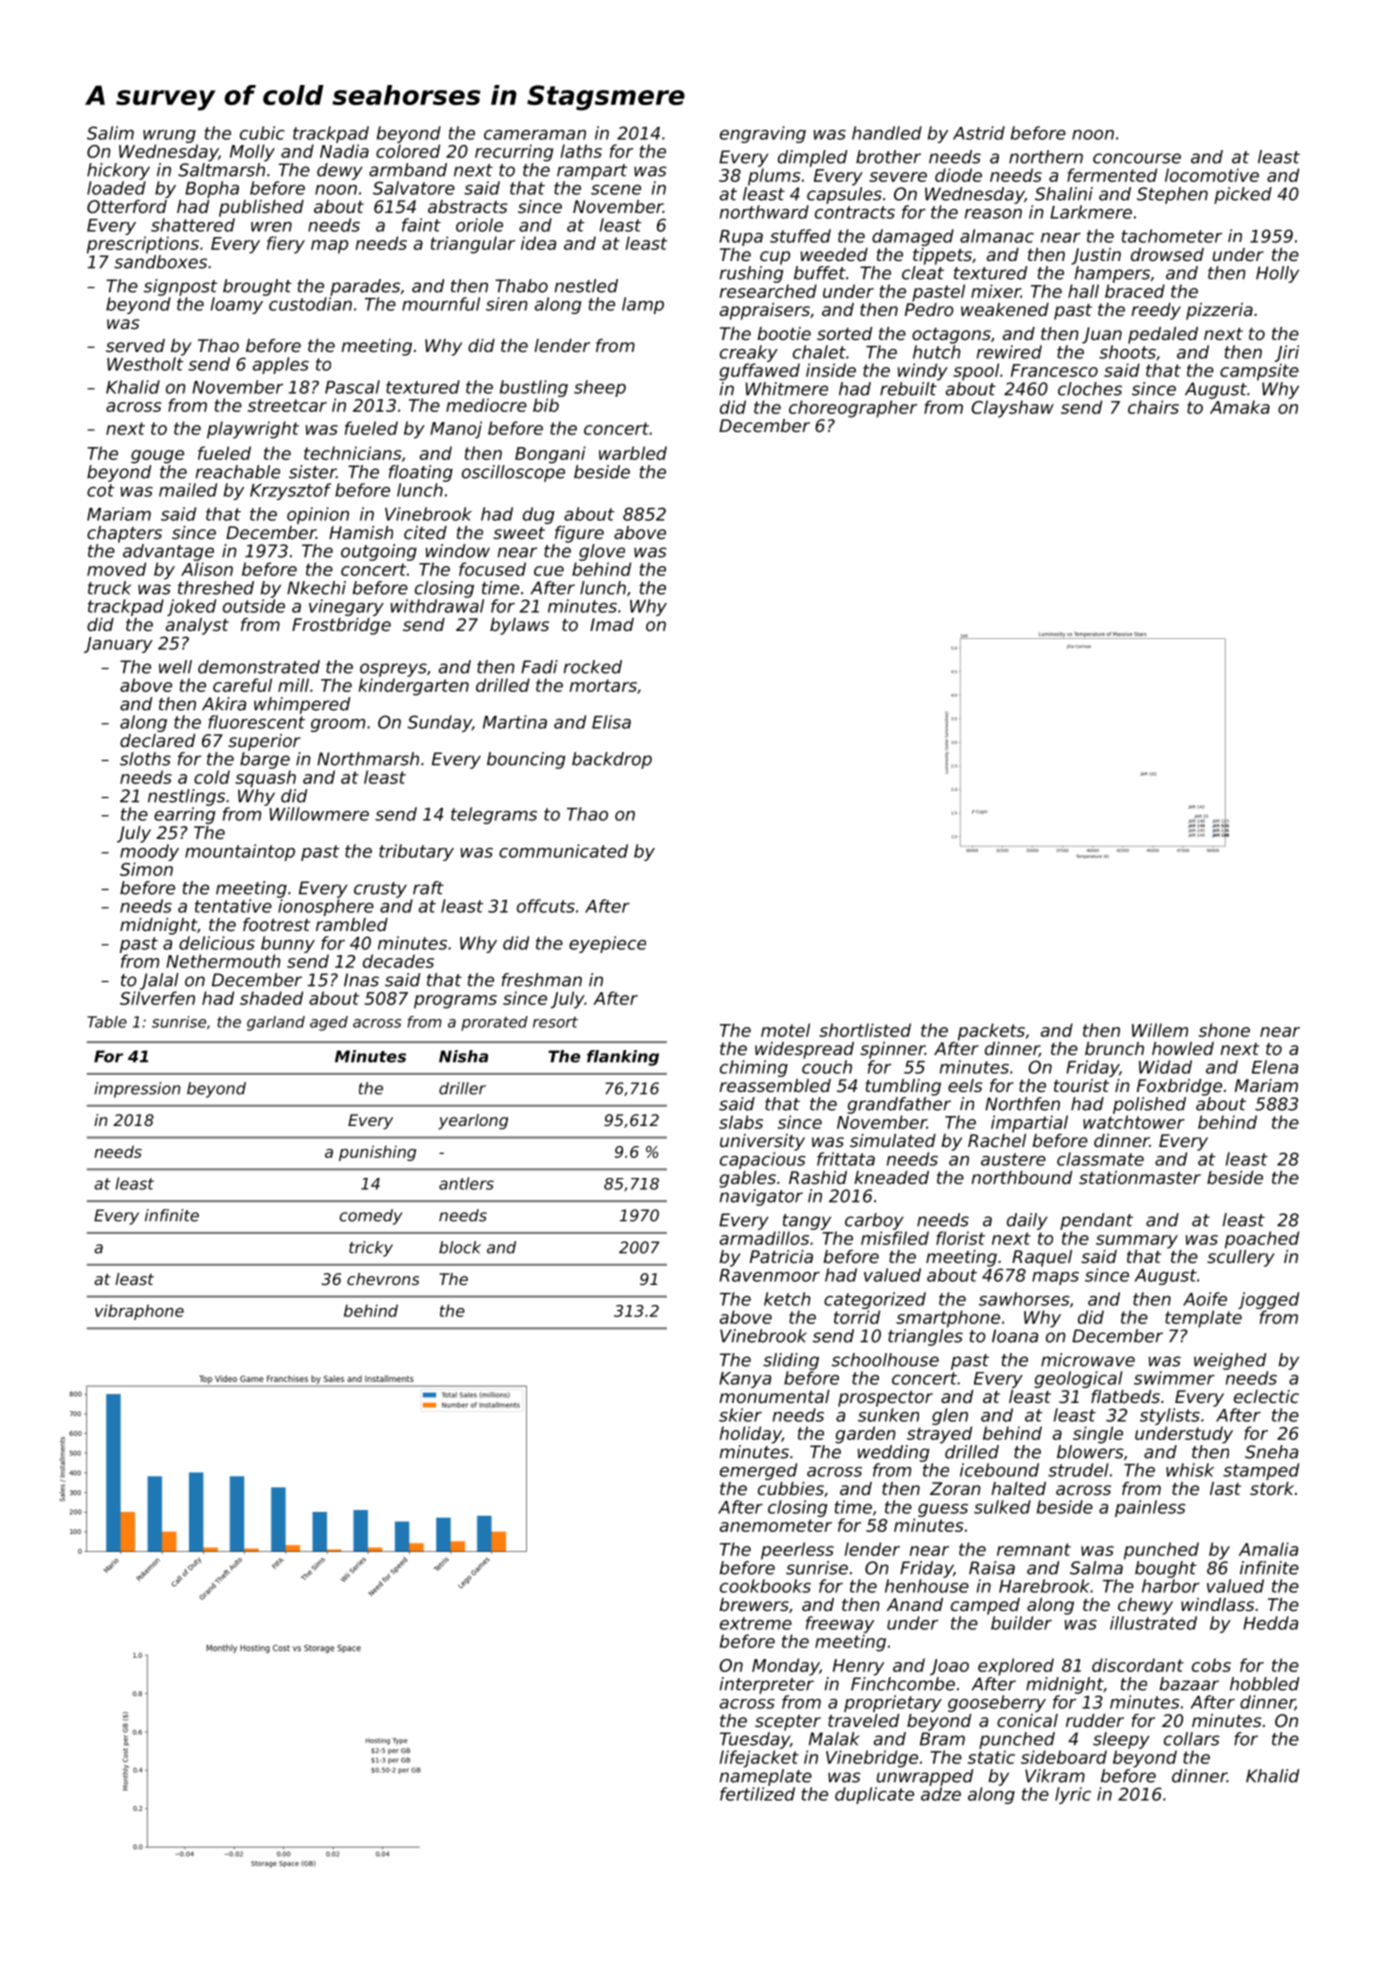 The width and height of the page is (1386, 1969). What do you see at coordinates (139, 1312) in the page?
I see `vibraphone` at bounding box center [139, 1312].
